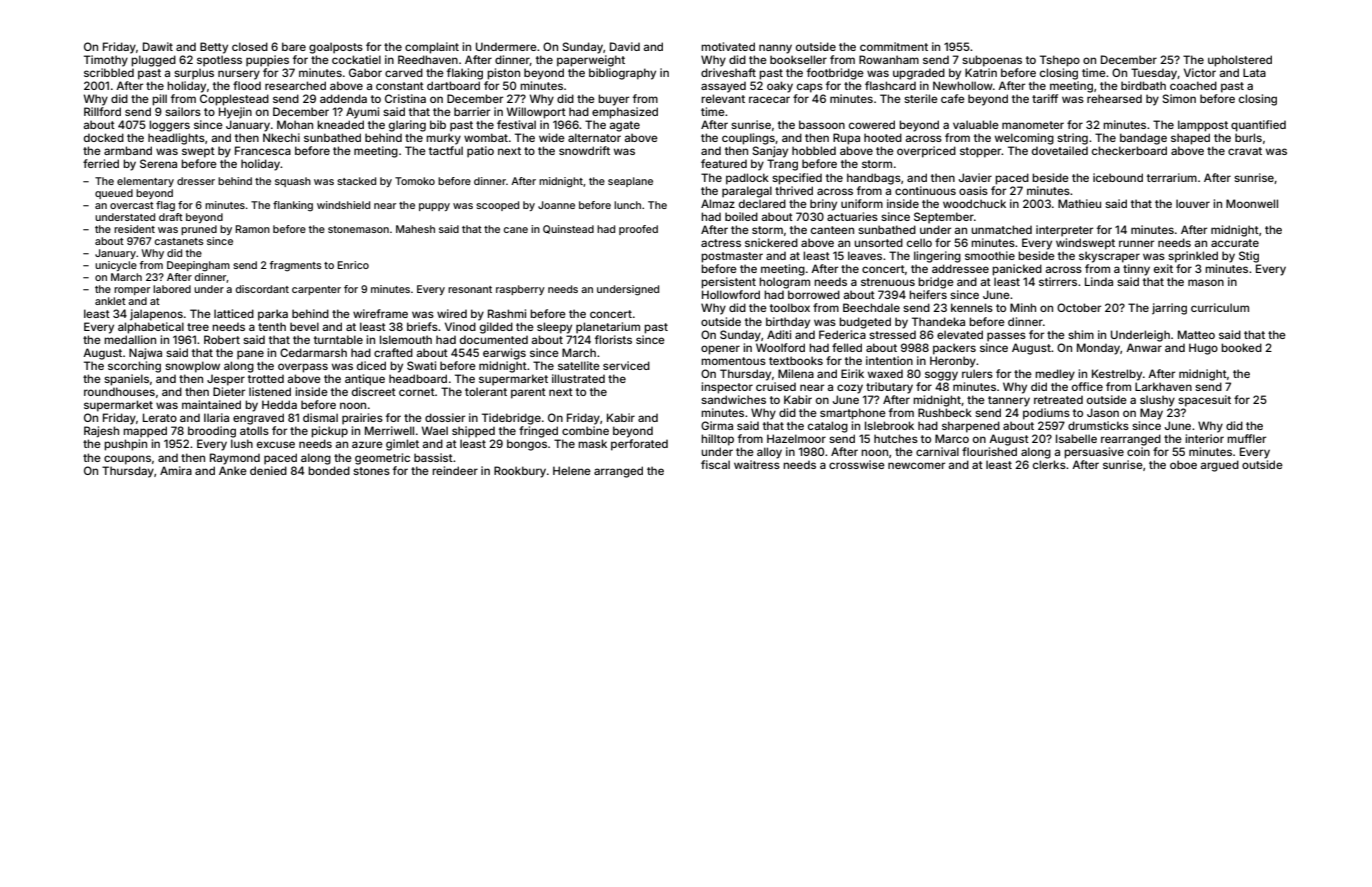 Image resolution: width=1372 pixels, height=887 pixels. I want to click on pushpin, so click(125, 445).
